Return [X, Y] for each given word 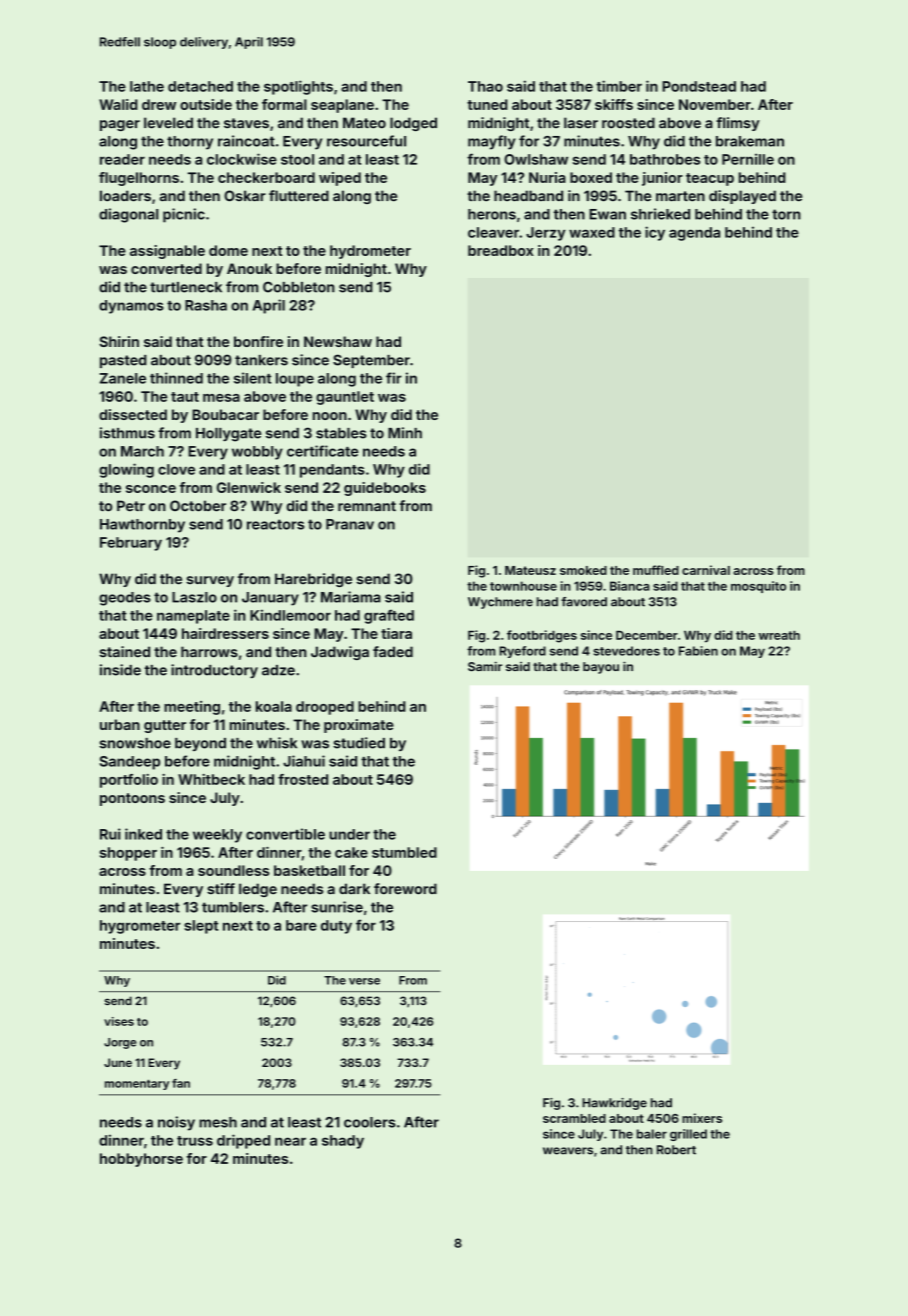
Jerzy [546, 234]
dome [228, 250]
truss [195, 1141]
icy [655, 233]
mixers [702, 1118]
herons [492, 214]
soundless [233, 870]
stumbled [404, 852]
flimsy [738, 124]
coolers [370, 1122]
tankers [261, 360]
